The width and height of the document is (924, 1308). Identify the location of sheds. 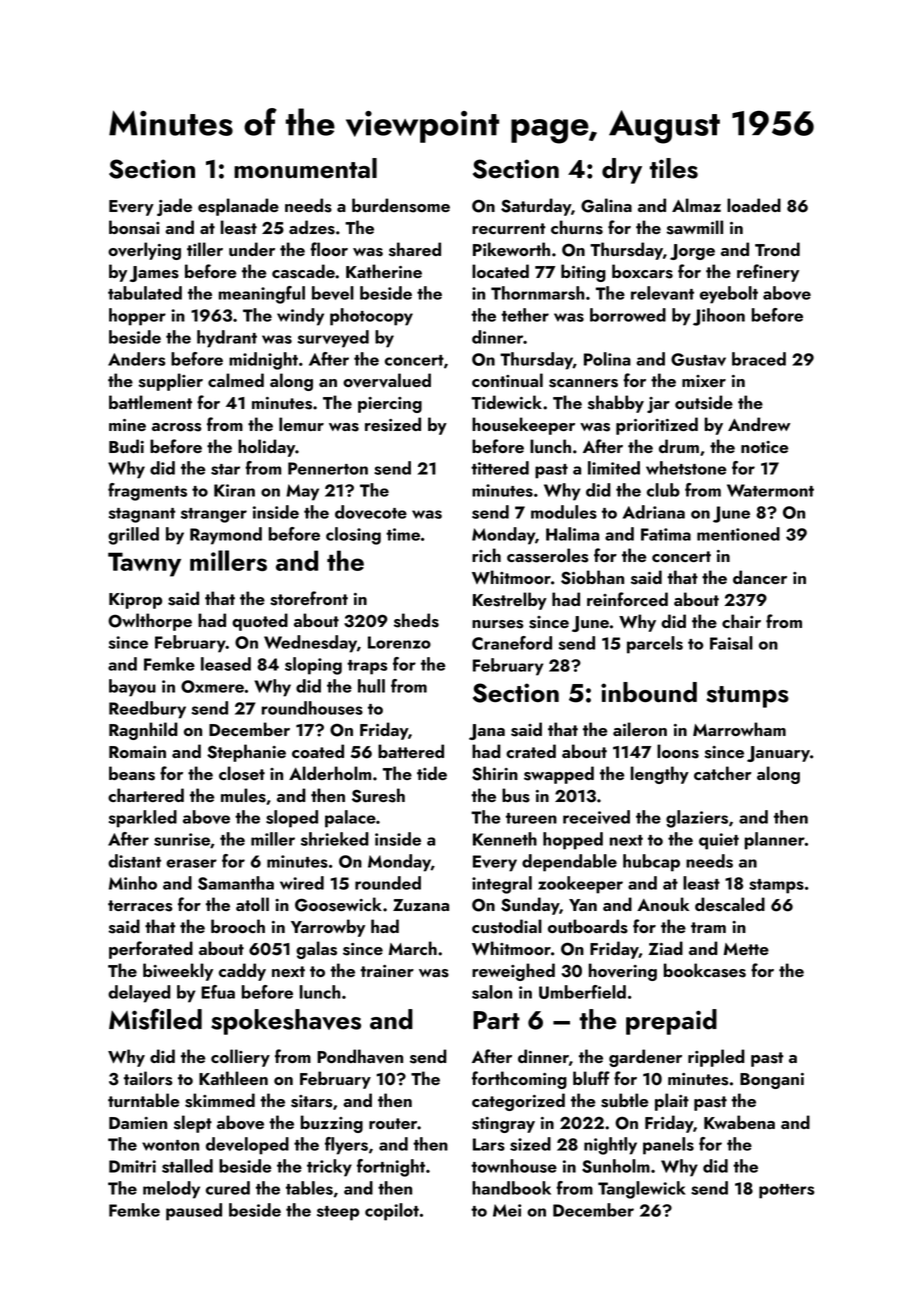
(416, 620).
